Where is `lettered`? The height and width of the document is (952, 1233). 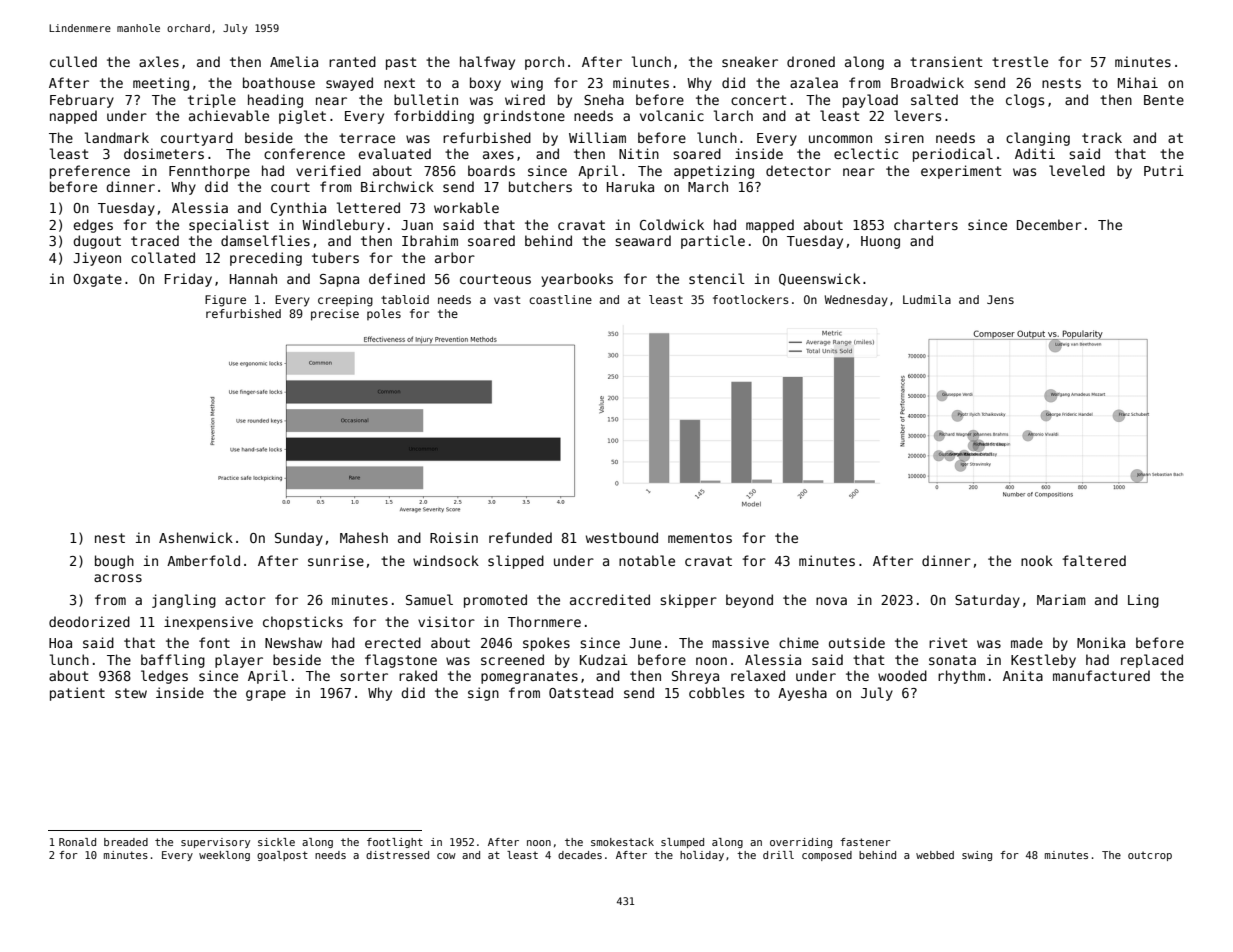 lettered is located at coordinates (368, 207).
